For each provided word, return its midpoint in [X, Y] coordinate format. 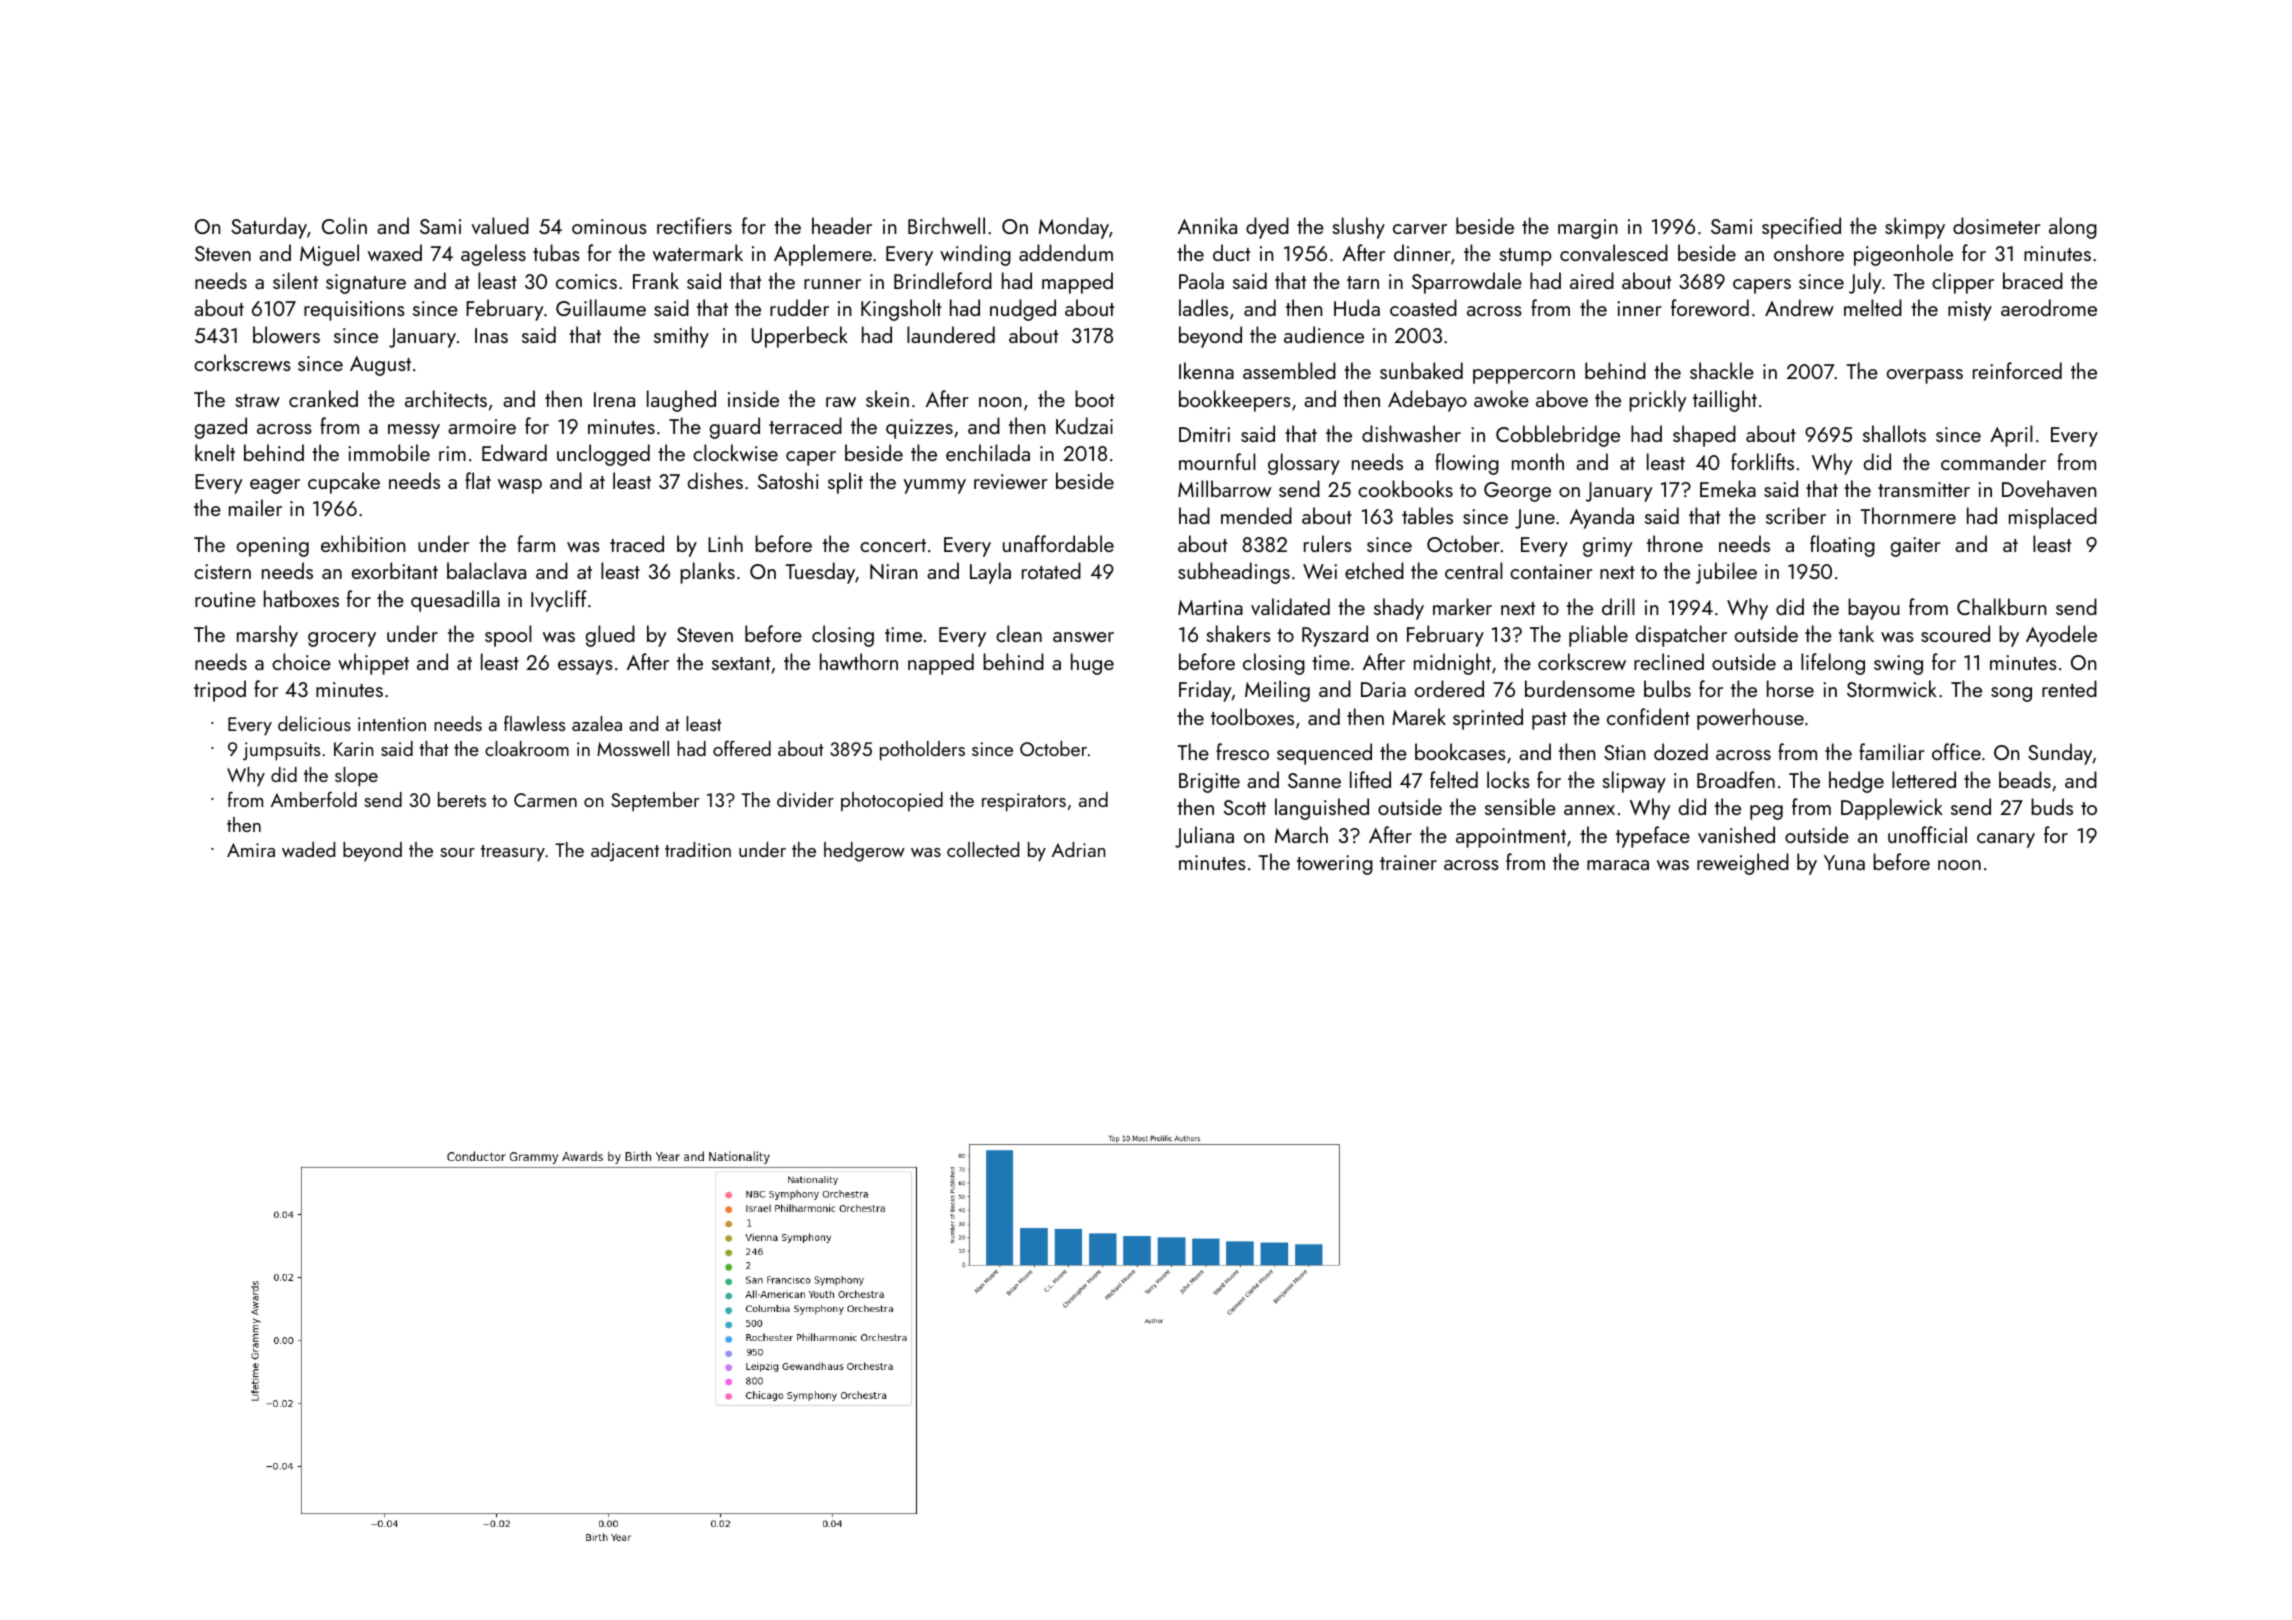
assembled [1289, 370]
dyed [1267, 228]
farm [536, 543]
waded [308, 849]
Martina [1210, 607]
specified [1801, 228]
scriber [1796, 515]
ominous [609, 226]
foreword [1710, 307]
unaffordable [1058, 543]
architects [446, 398]
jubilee [1726, 573]
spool [508, 636]
